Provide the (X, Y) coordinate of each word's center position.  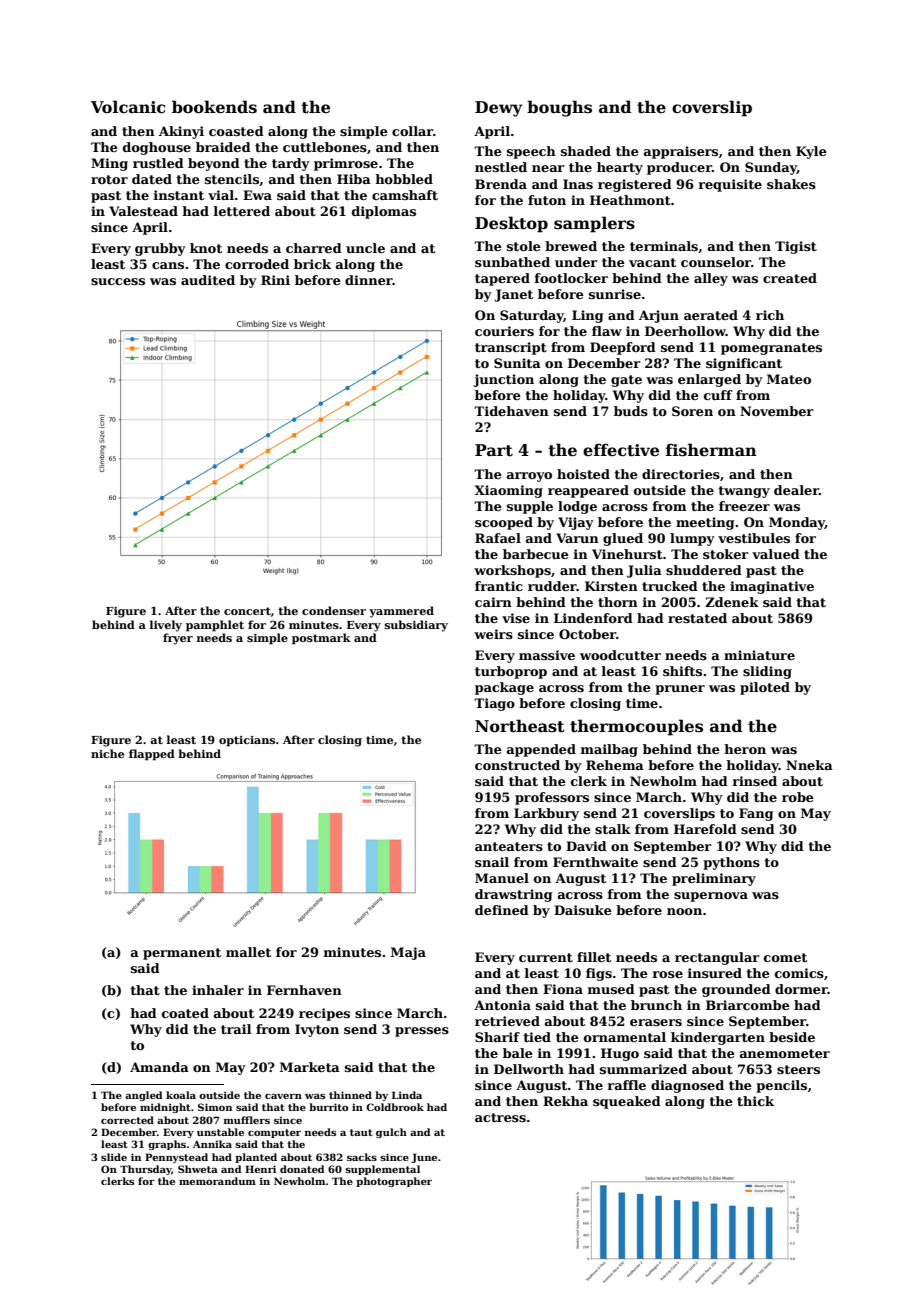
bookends (214, 107)
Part (494, 450)
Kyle (811, 152)
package (504, 688)
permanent (182, 954)
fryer (178, 639)
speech (531, 152)
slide (114, 1157)
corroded (257, 264)
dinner (369, 280)
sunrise (615, 294)
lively (166, 626)
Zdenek (732, 602)
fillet (594, 957)
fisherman (711, 450)
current (546, 957)
